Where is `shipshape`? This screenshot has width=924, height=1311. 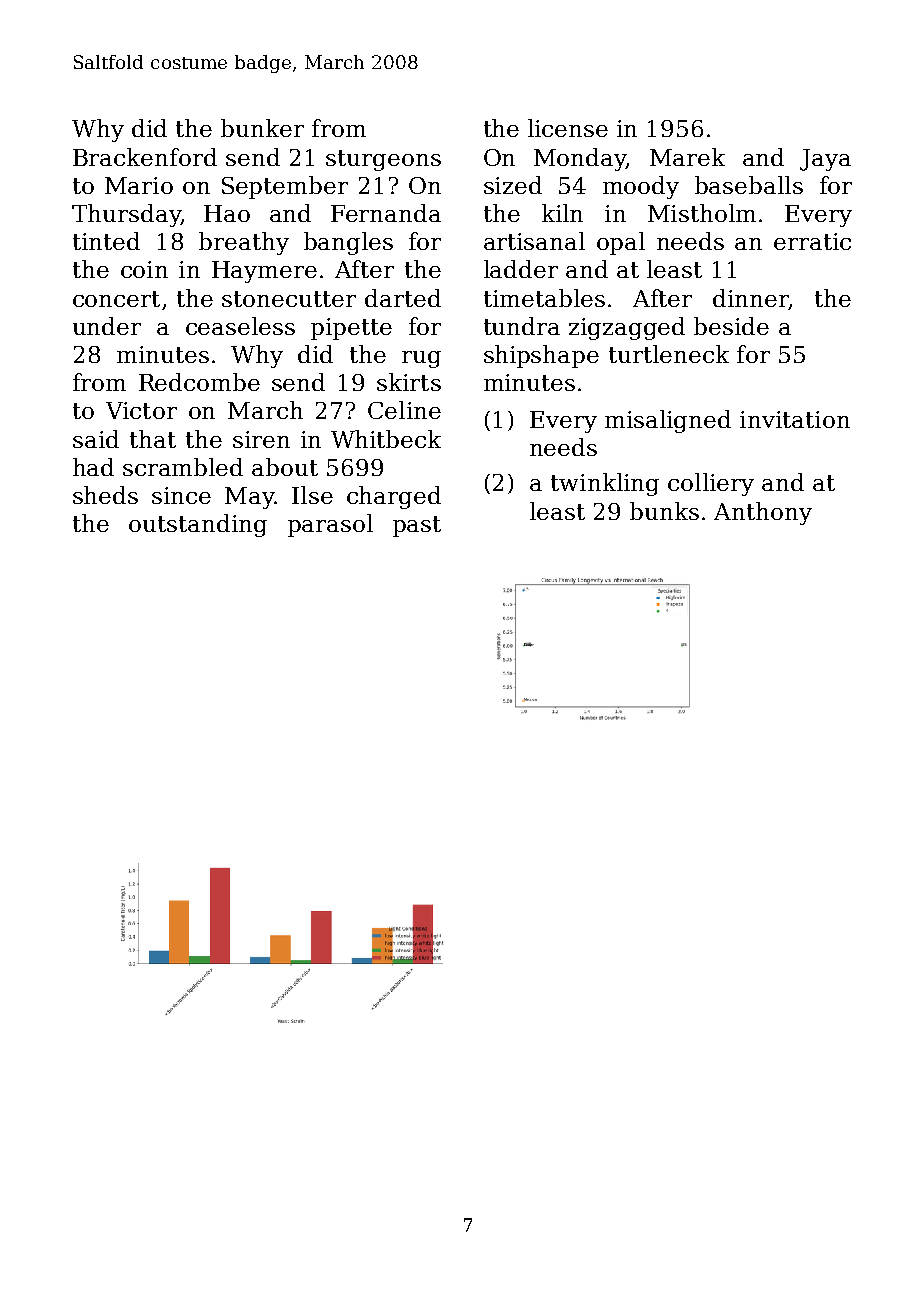 shipshape is located at coordinates (541, 356).
